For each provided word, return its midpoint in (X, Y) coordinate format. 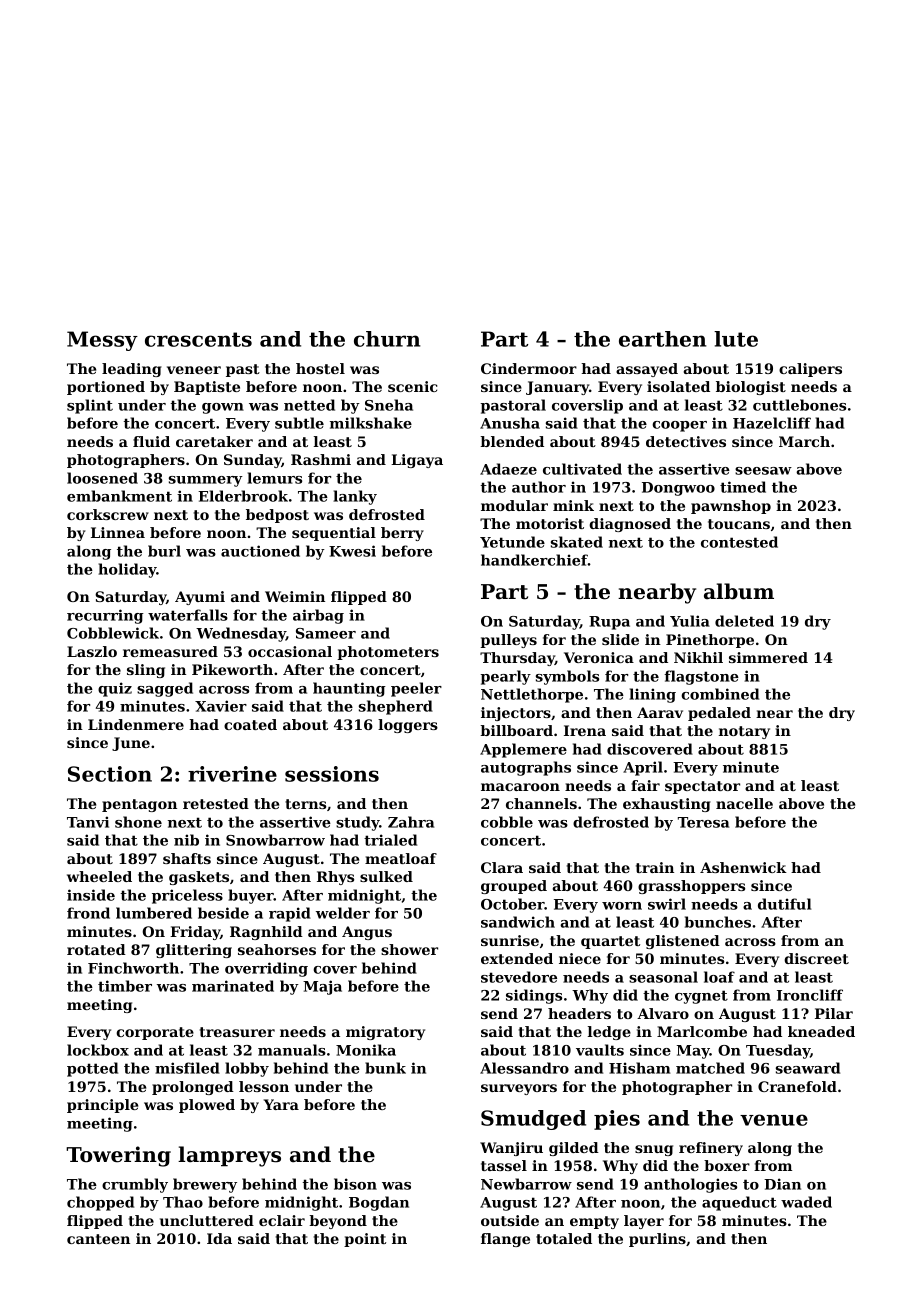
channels (541, 803)
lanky (355, 497)
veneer (194, 370)
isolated (678, 386)
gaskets (199, 878)
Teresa (703, 822)
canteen (98, 1239)
